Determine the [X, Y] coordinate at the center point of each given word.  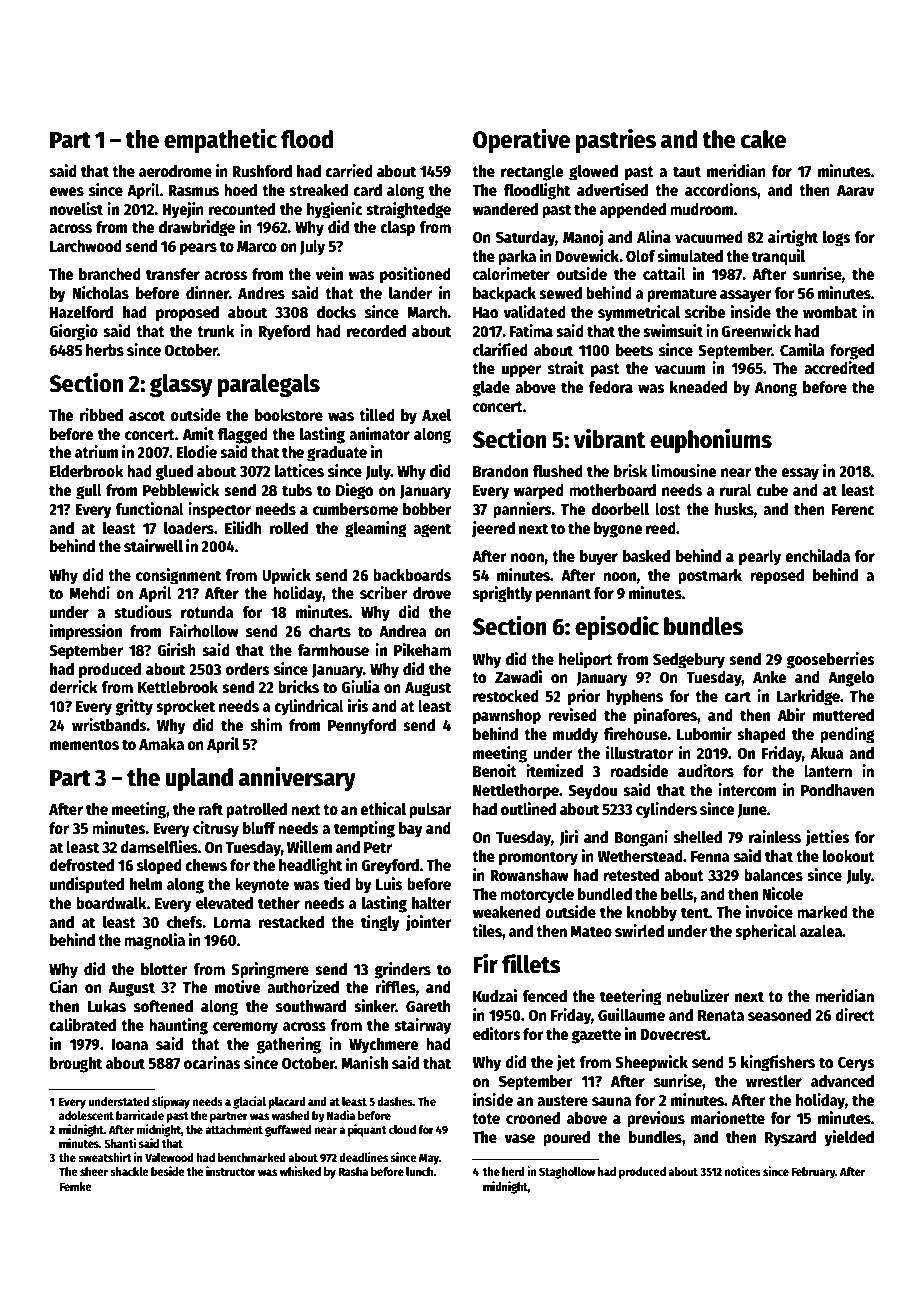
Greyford [390, 867]
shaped [761, 736]
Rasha [353, 1171]
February [814, 1173]
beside [168, 1171]
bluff [259, 828]
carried [349, 170]
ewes [66, 191]
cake [763, 139]
